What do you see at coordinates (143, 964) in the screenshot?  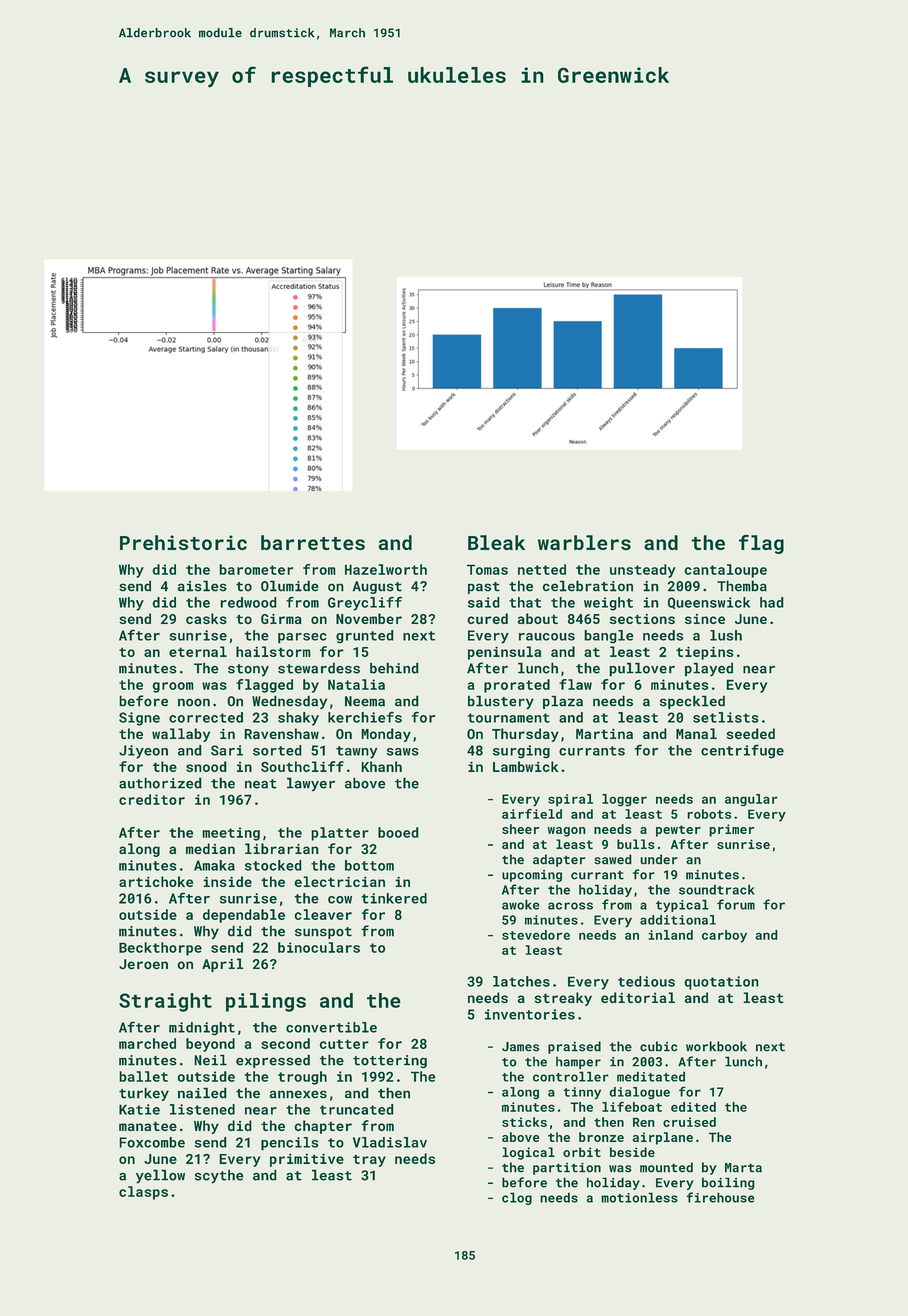 I see `Jeroen` at bounding box center [143, 964].
